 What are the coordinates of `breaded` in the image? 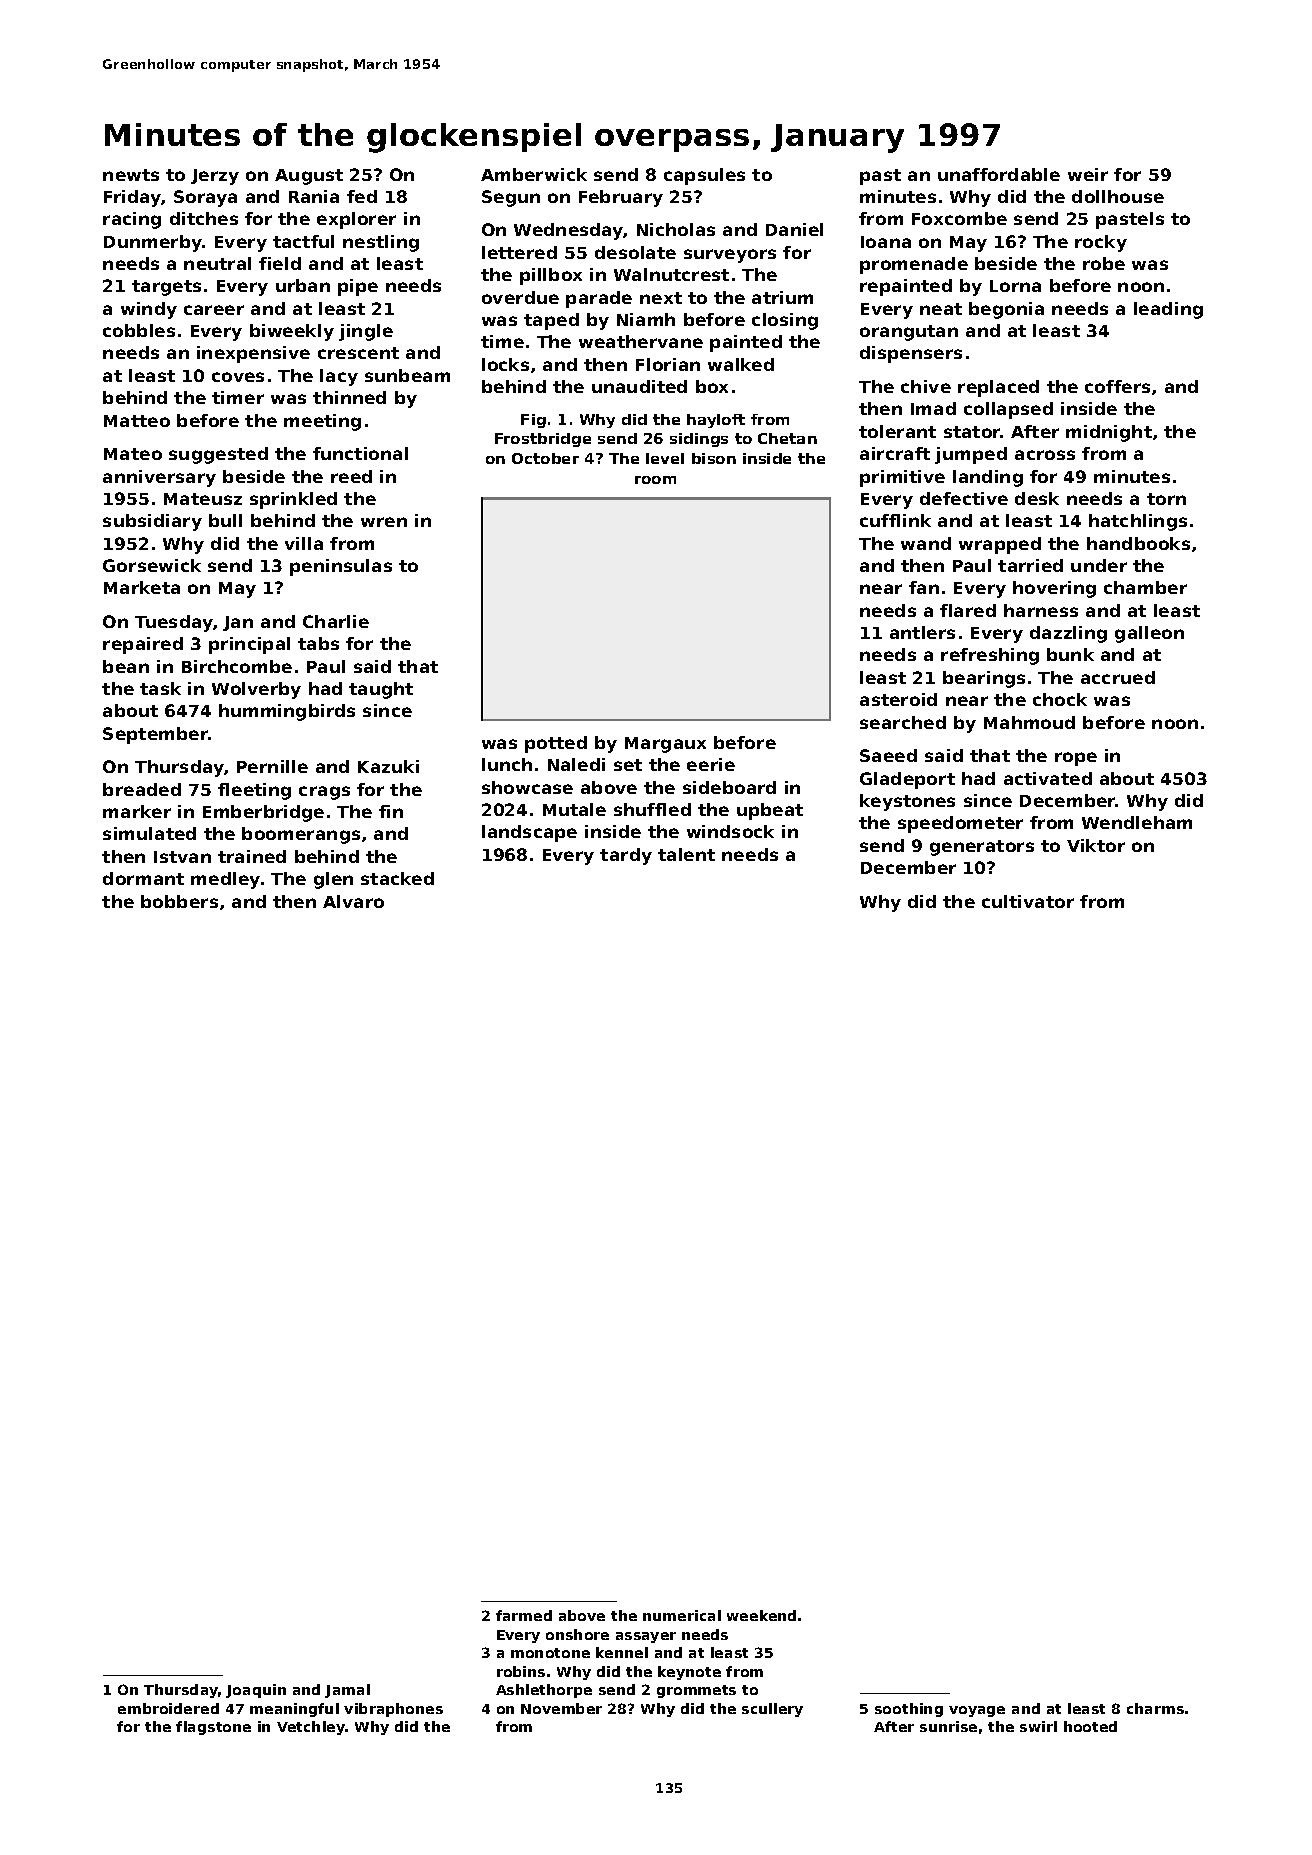 It's located at (142, 789).
